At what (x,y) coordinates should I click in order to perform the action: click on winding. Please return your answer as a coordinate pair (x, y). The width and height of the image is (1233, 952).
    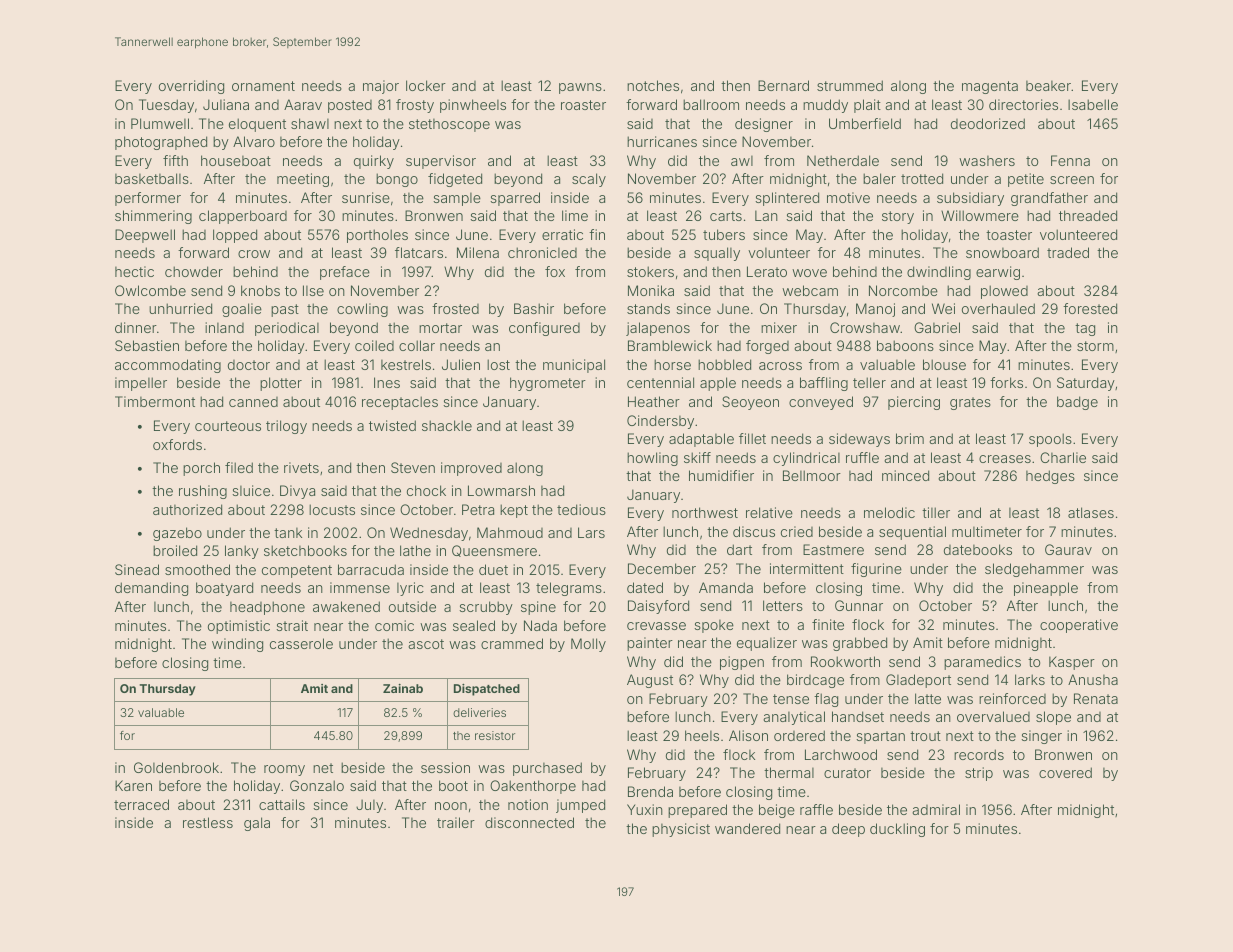
    Looking at the image, I should click on (237, 645).
